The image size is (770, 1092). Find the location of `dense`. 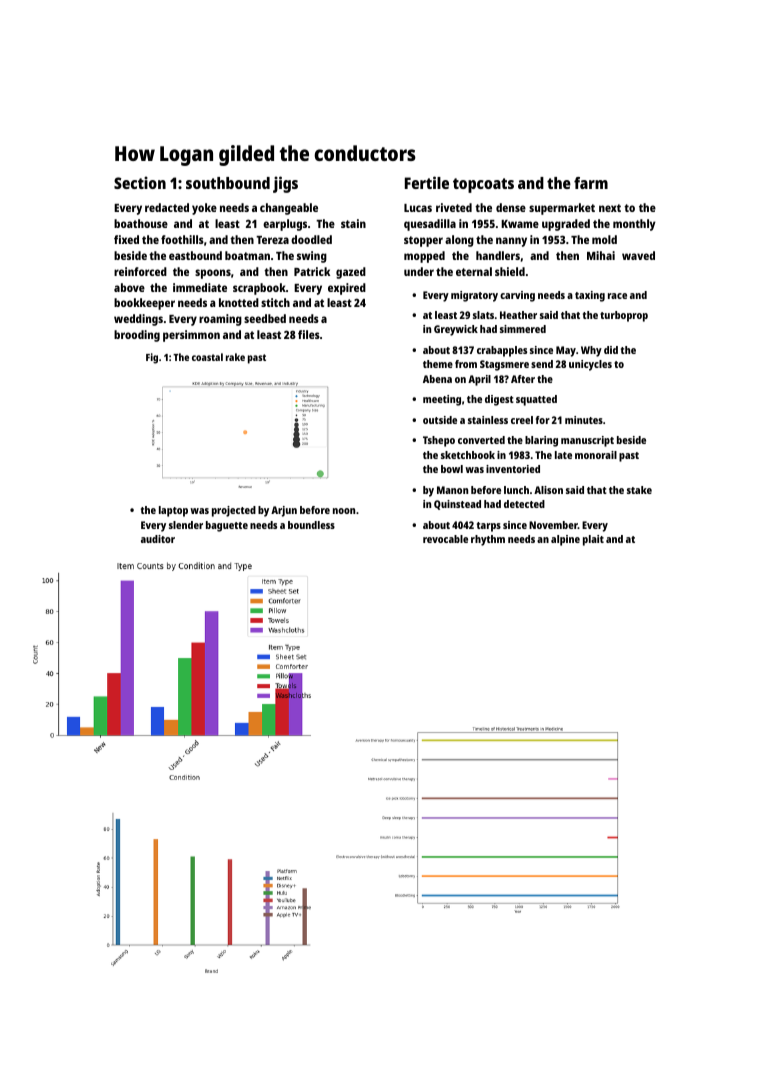

dense is located at coordinates (511, 207).
